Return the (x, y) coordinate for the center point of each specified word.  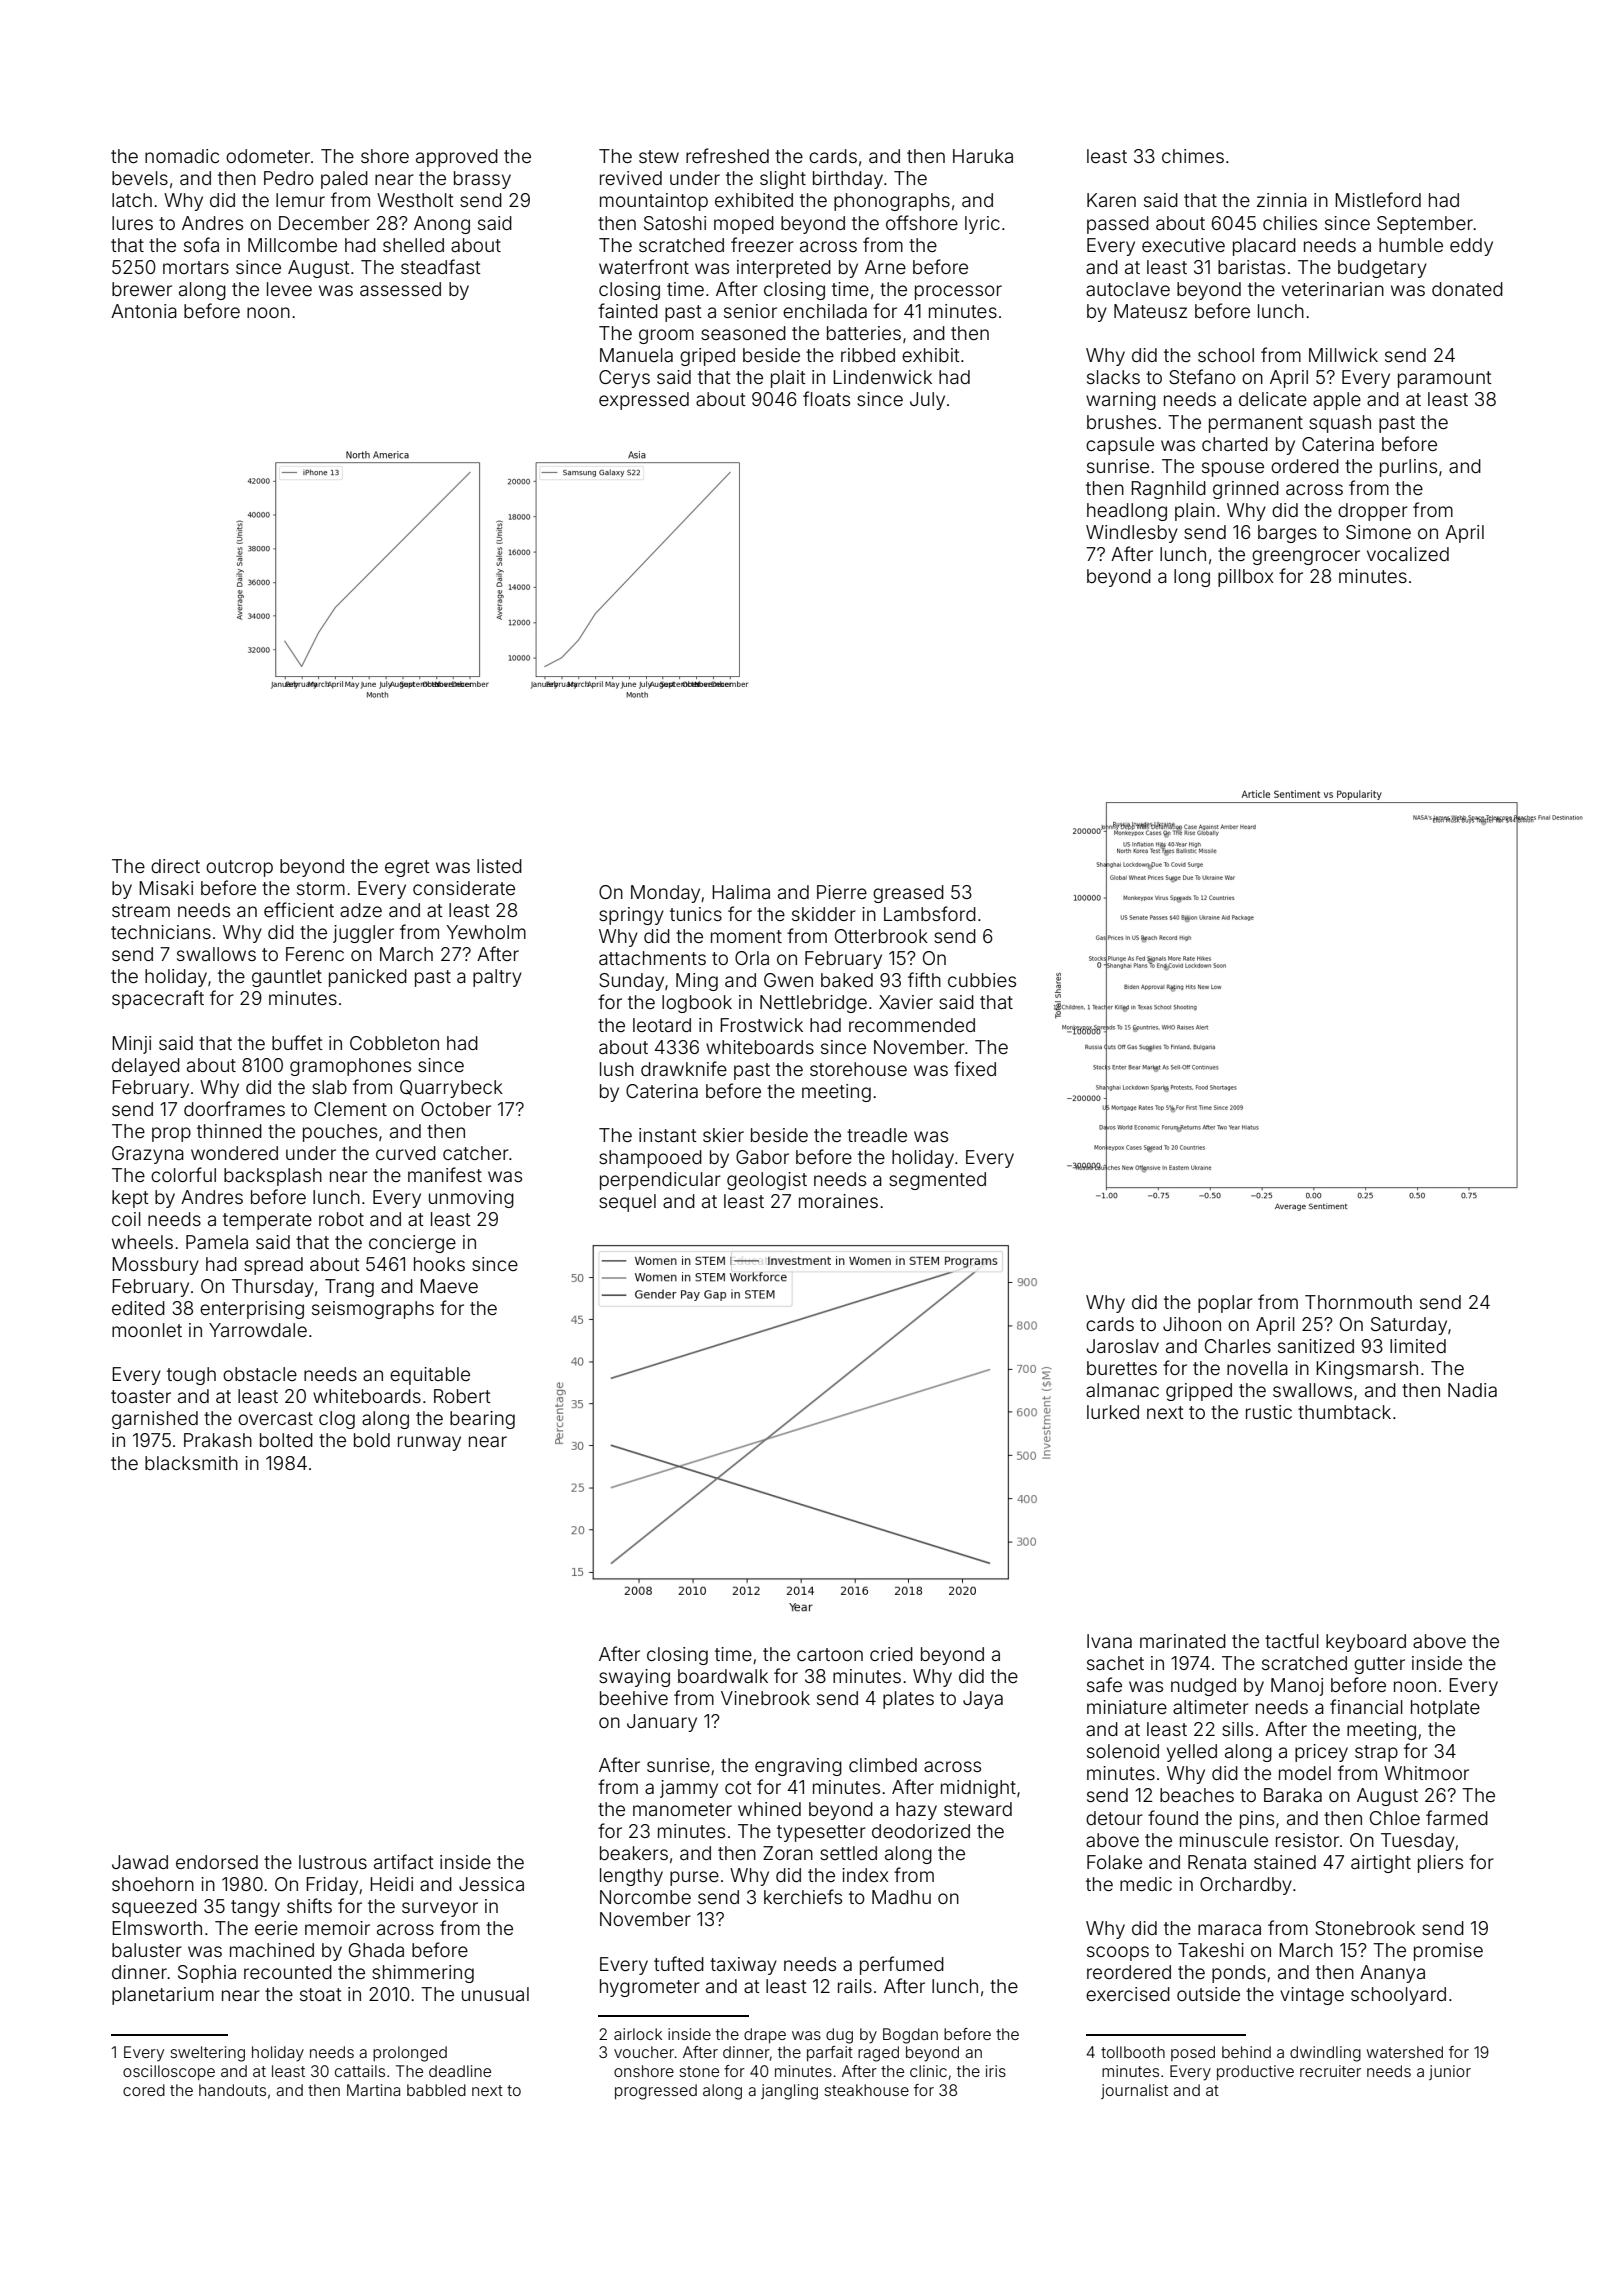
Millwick (1343, 355)
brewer (142, 289)
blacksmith (191, 1463)
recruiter (1330, 2071)
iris (996, 2071)
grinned (1246, 490)
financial (1366, 1706)
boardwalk (723, 1676)
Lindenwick (882, 377)
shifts (309, 1905)
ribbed (868, 355)
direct (175, 866)
